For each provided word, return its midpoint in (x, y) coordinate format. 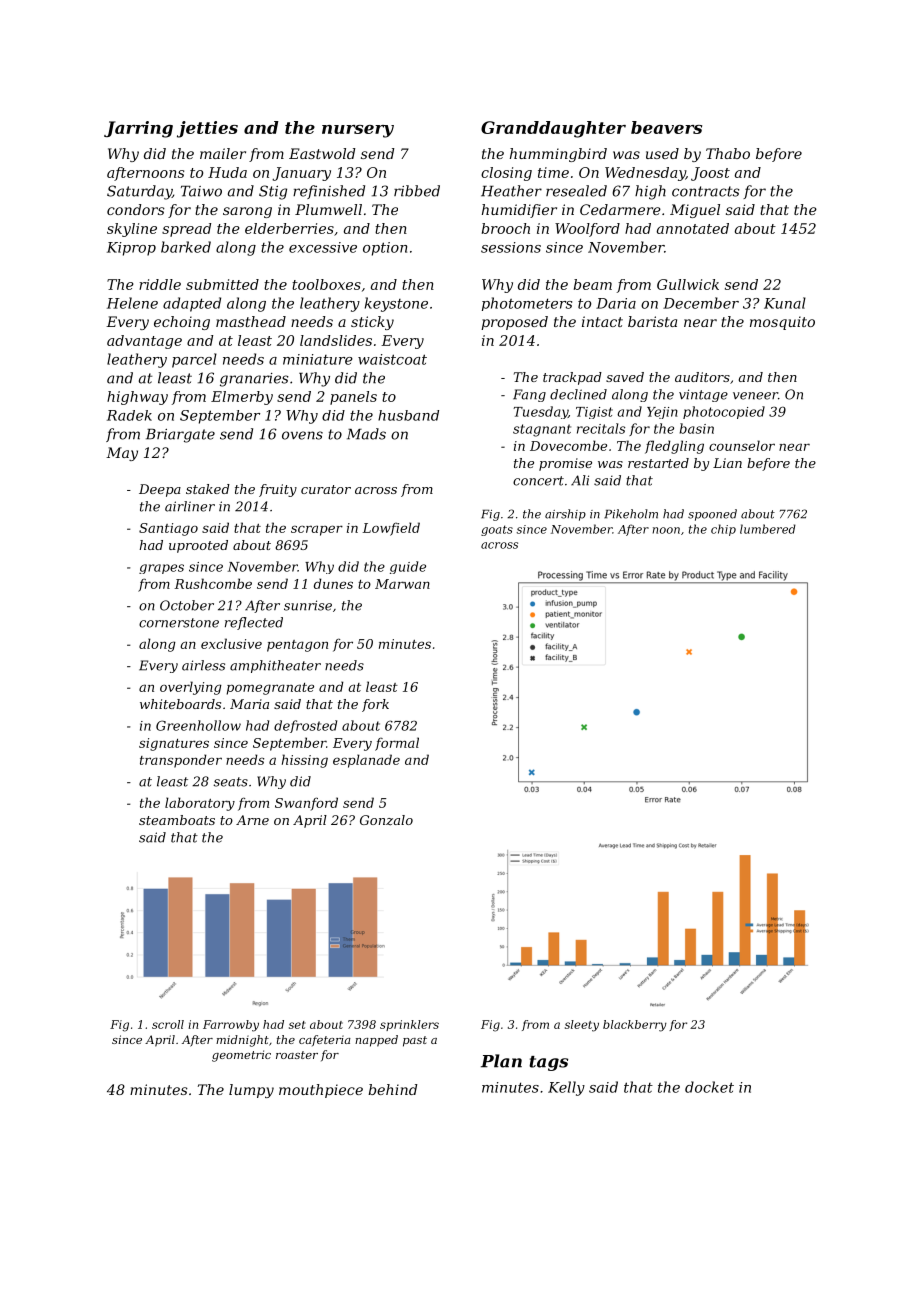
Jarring (138, 129)
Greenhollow (198, 725)
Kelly (566, 1088)
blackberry (635, 1026)
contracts (706, 191)
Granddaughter (553, 129)
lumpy (251, 1091)
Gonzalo (386, 820)
